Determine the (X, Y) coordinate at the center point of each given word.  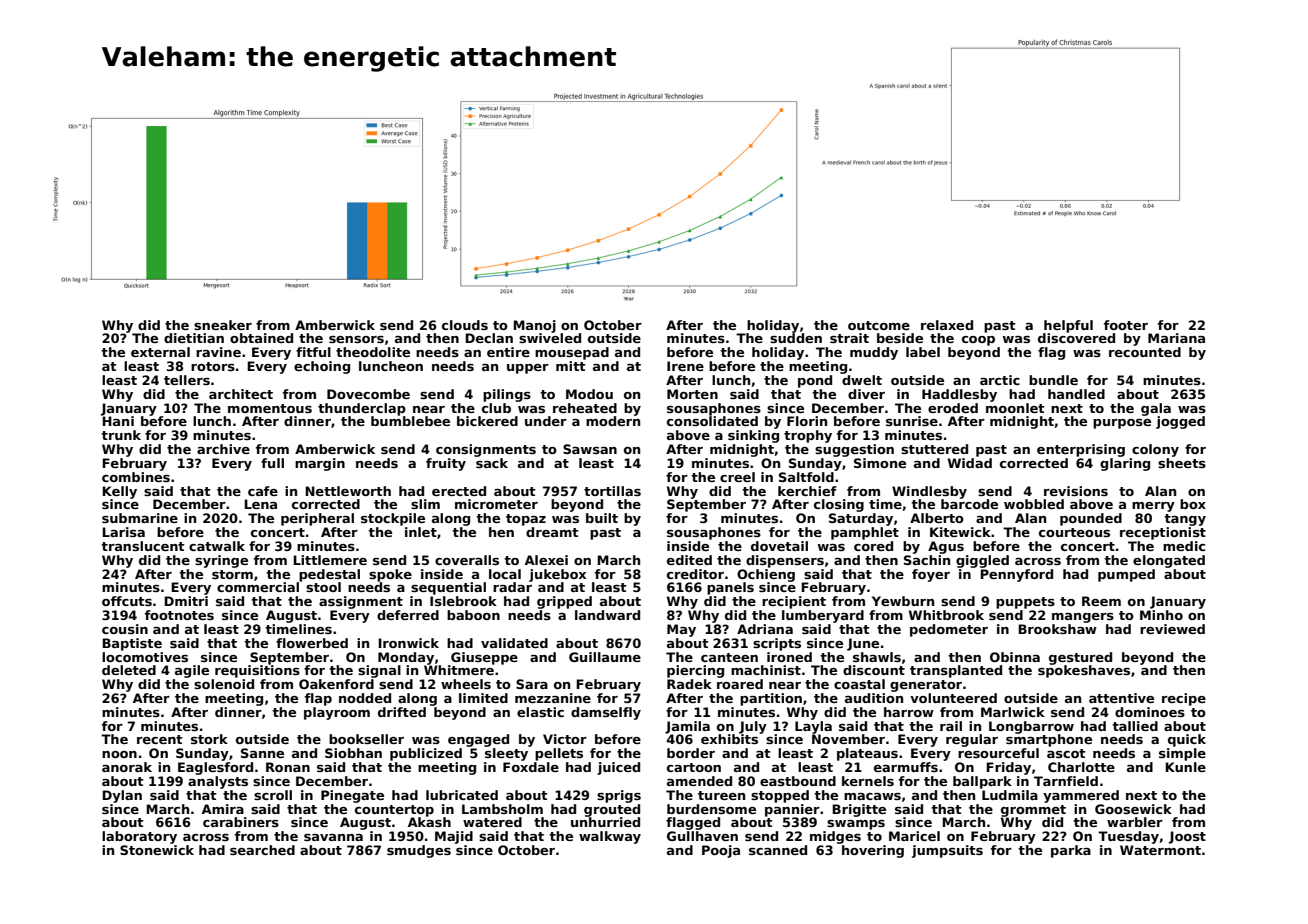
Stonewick (157, 850)
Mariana (1176, 338)
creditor (695, 574)
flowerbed (312, 643)
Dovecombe (368, 394)
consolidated (712, 421)
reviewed (1172, 629)
